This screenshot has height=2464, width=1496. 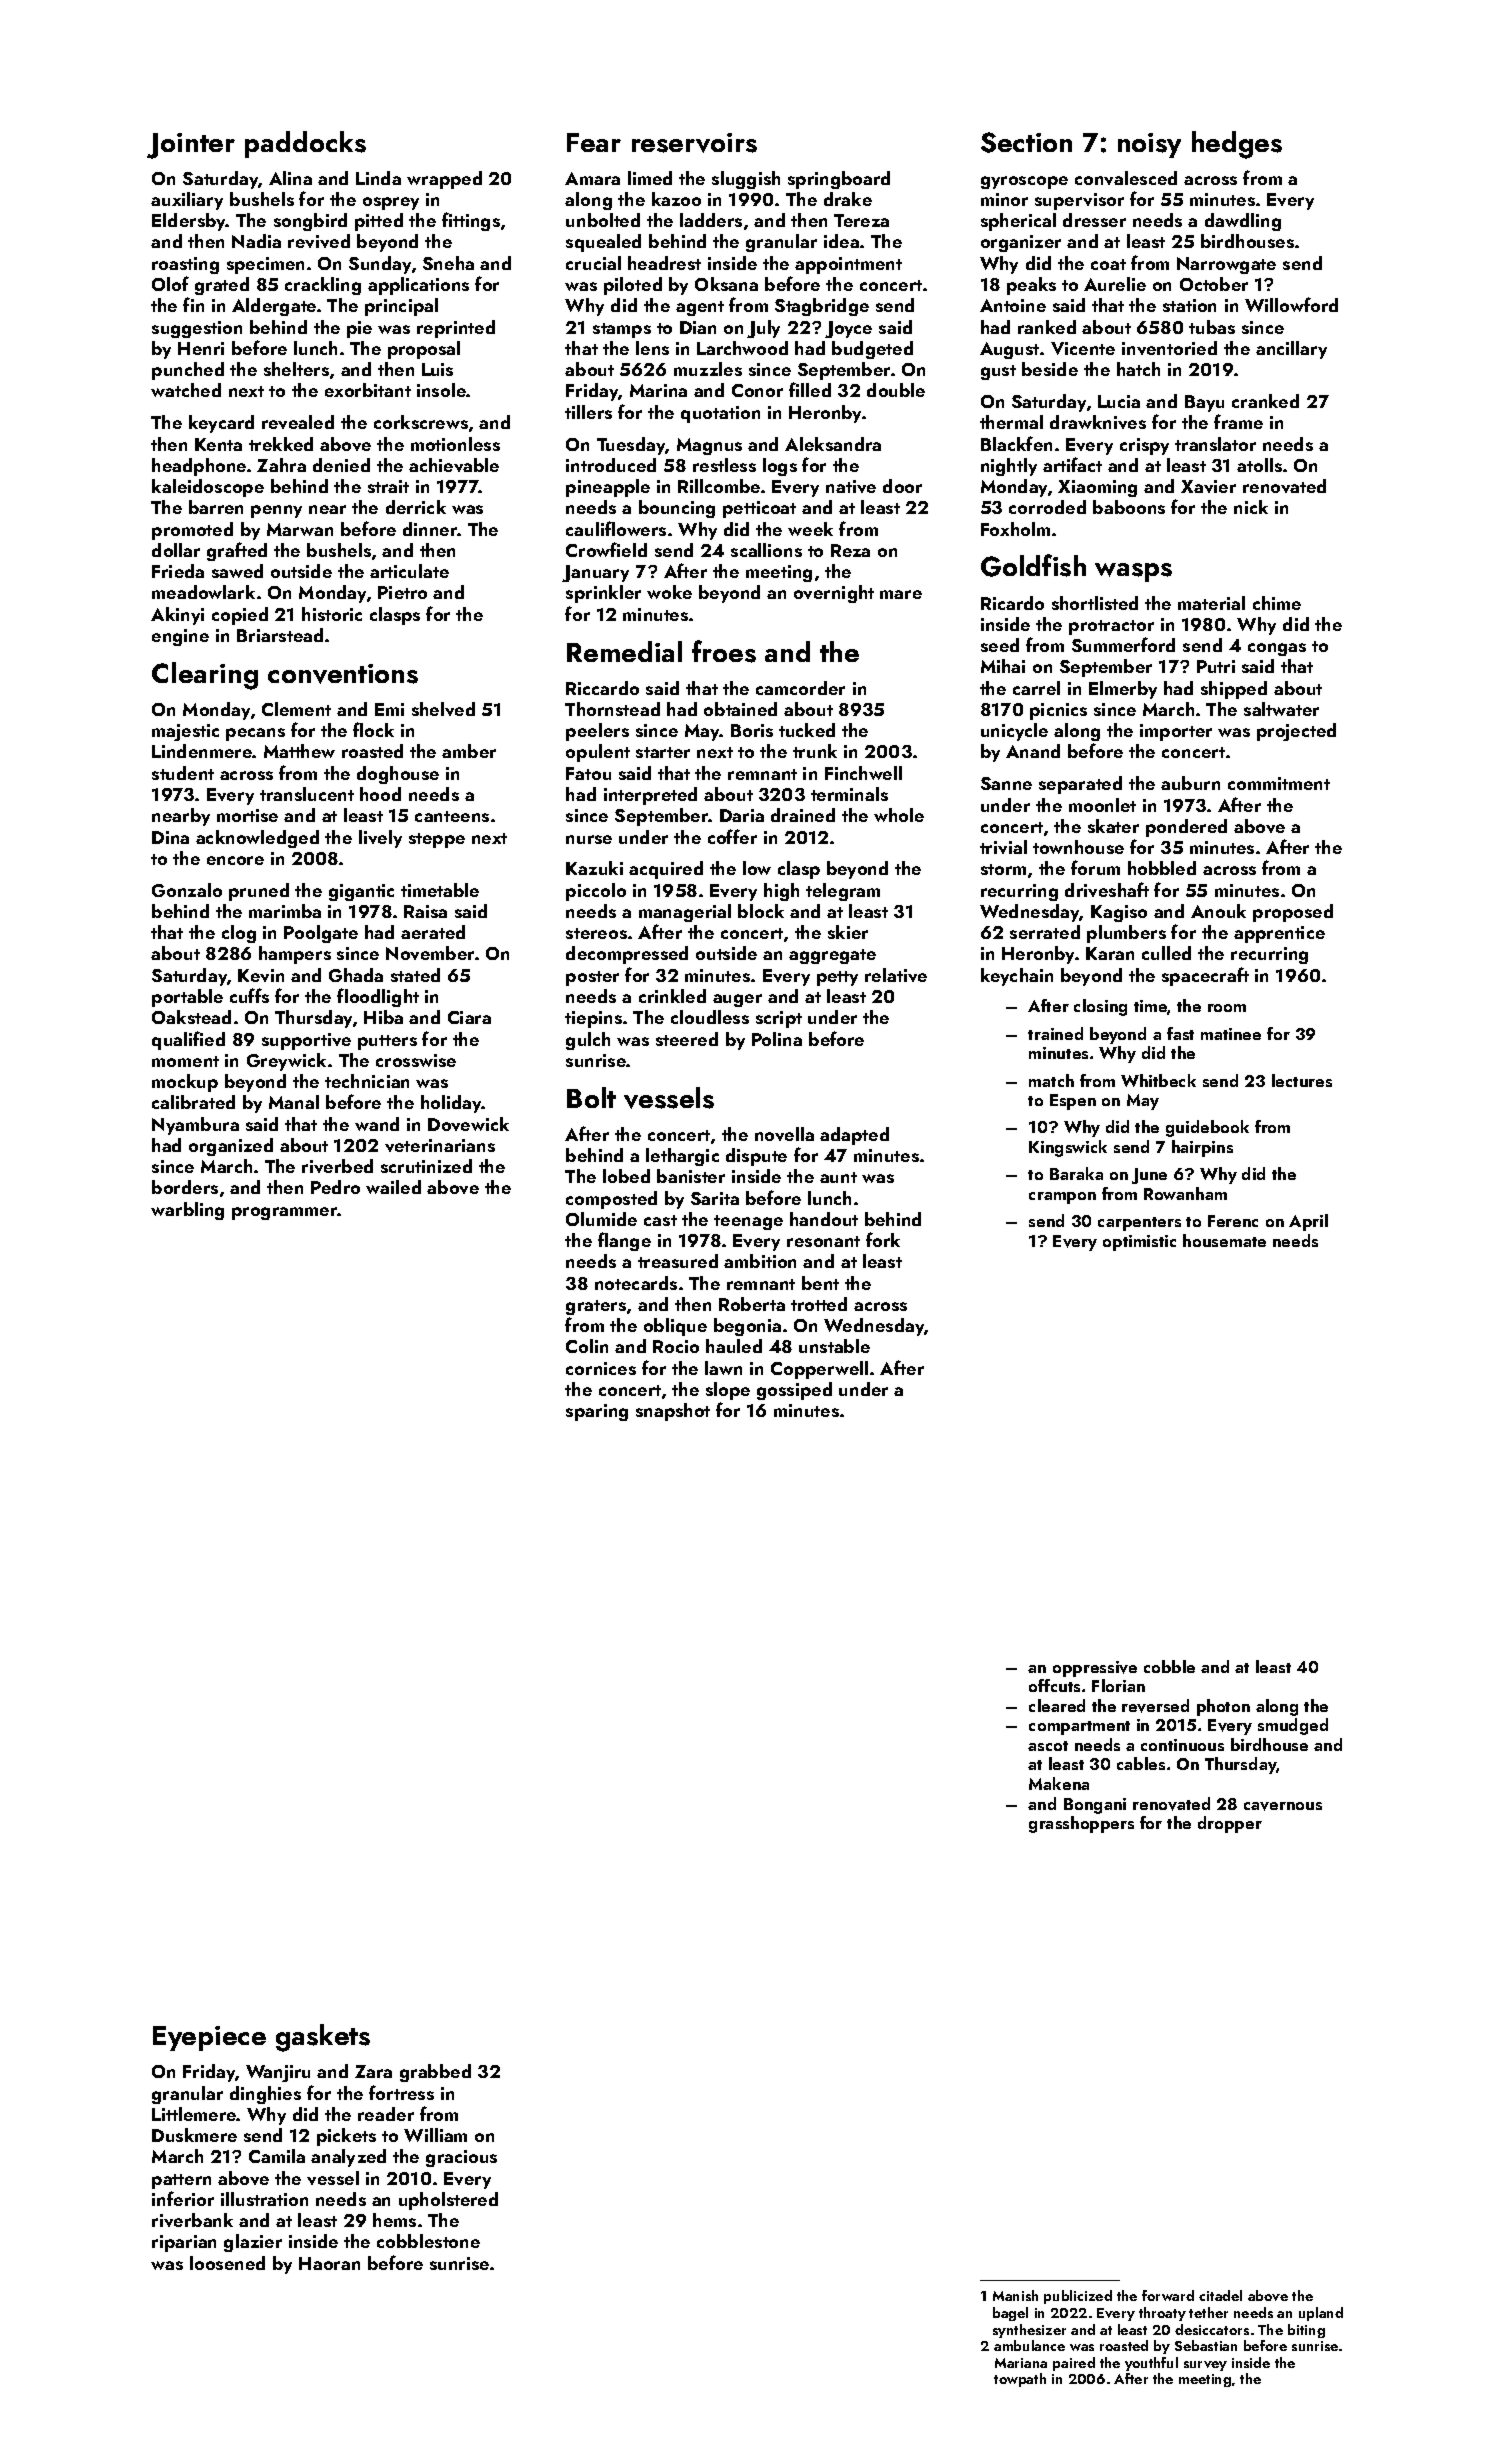 What do you see at coordinates (1062, 1198) in the screenshot?
I see `crampon` at bounding box center [1062, 1198].
